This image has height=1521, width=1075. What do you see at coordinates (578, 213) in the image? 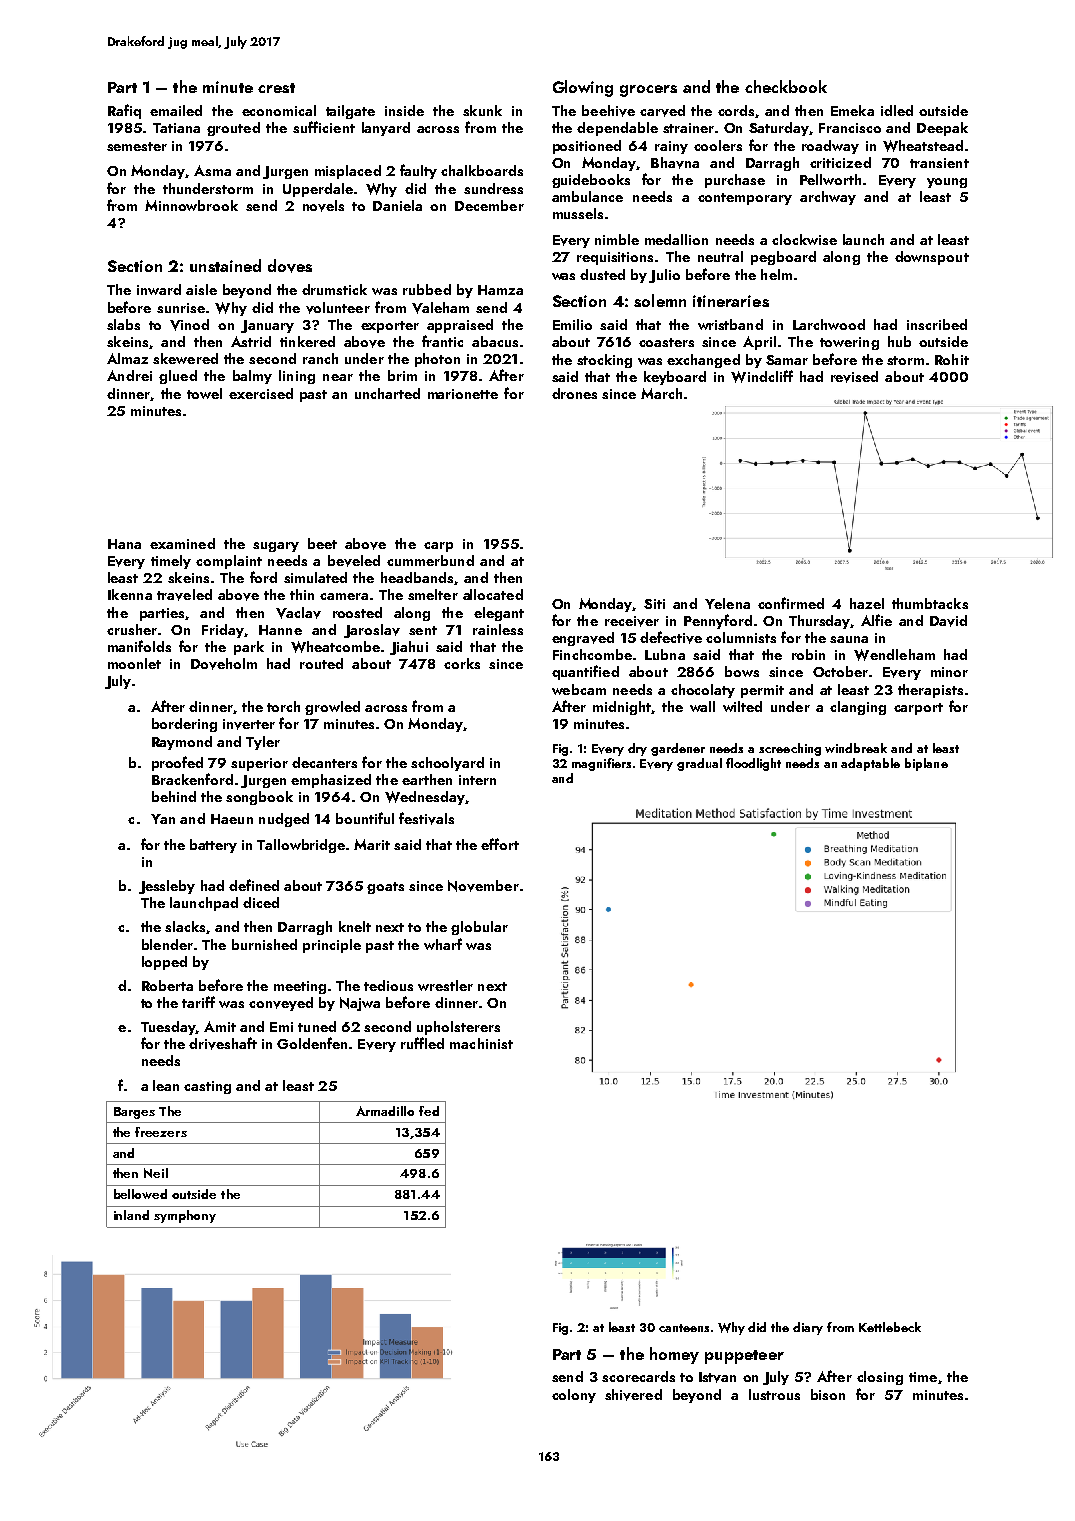
I see `mussels` at bounding box center [578, 213].
